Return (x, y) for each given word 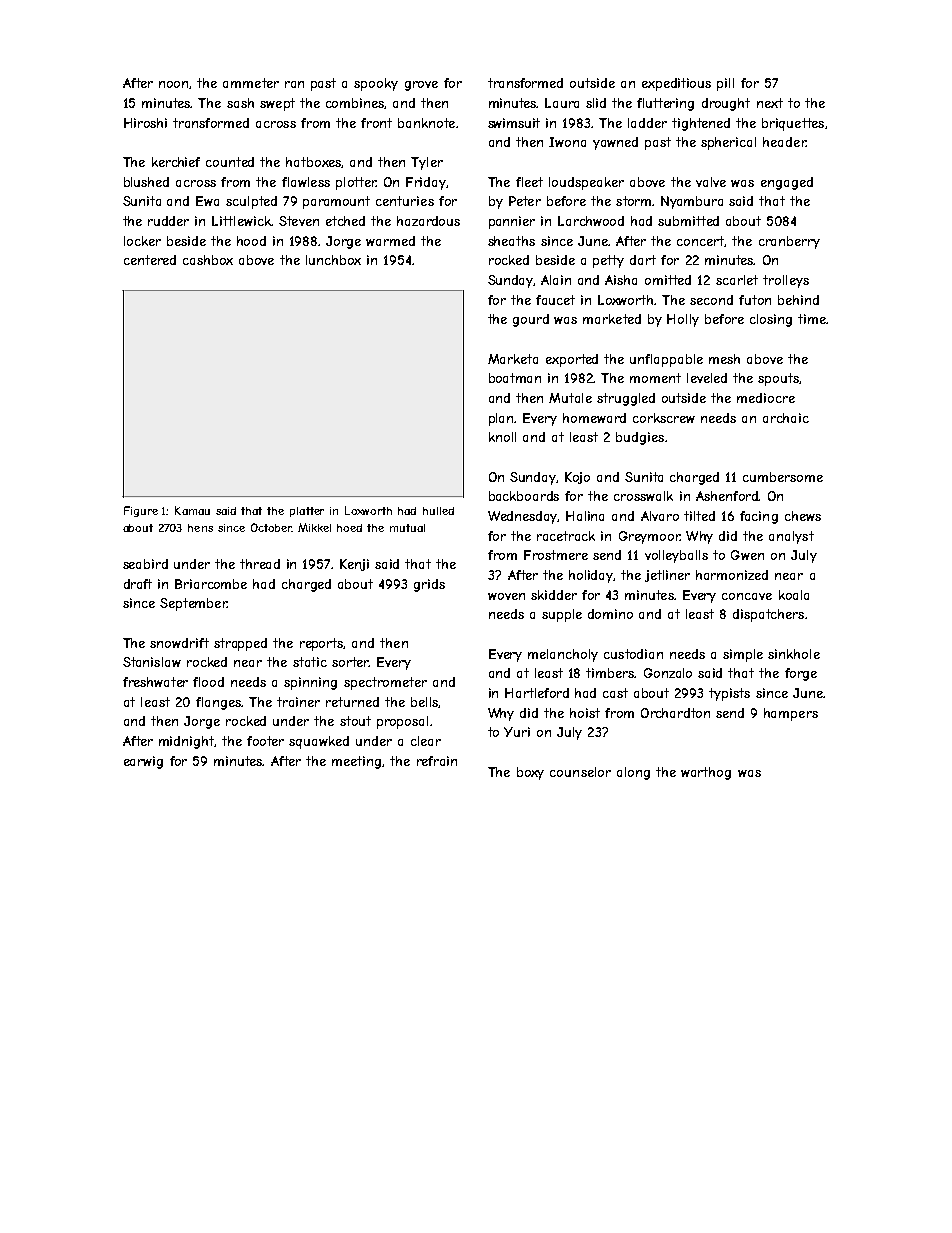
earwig (143, 762)
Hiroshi (145, 123)
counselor (580, 772)
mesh (724, 359)
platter (307, 512)
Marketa (513, 359)
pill (725, 84)
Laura (562, 103)
